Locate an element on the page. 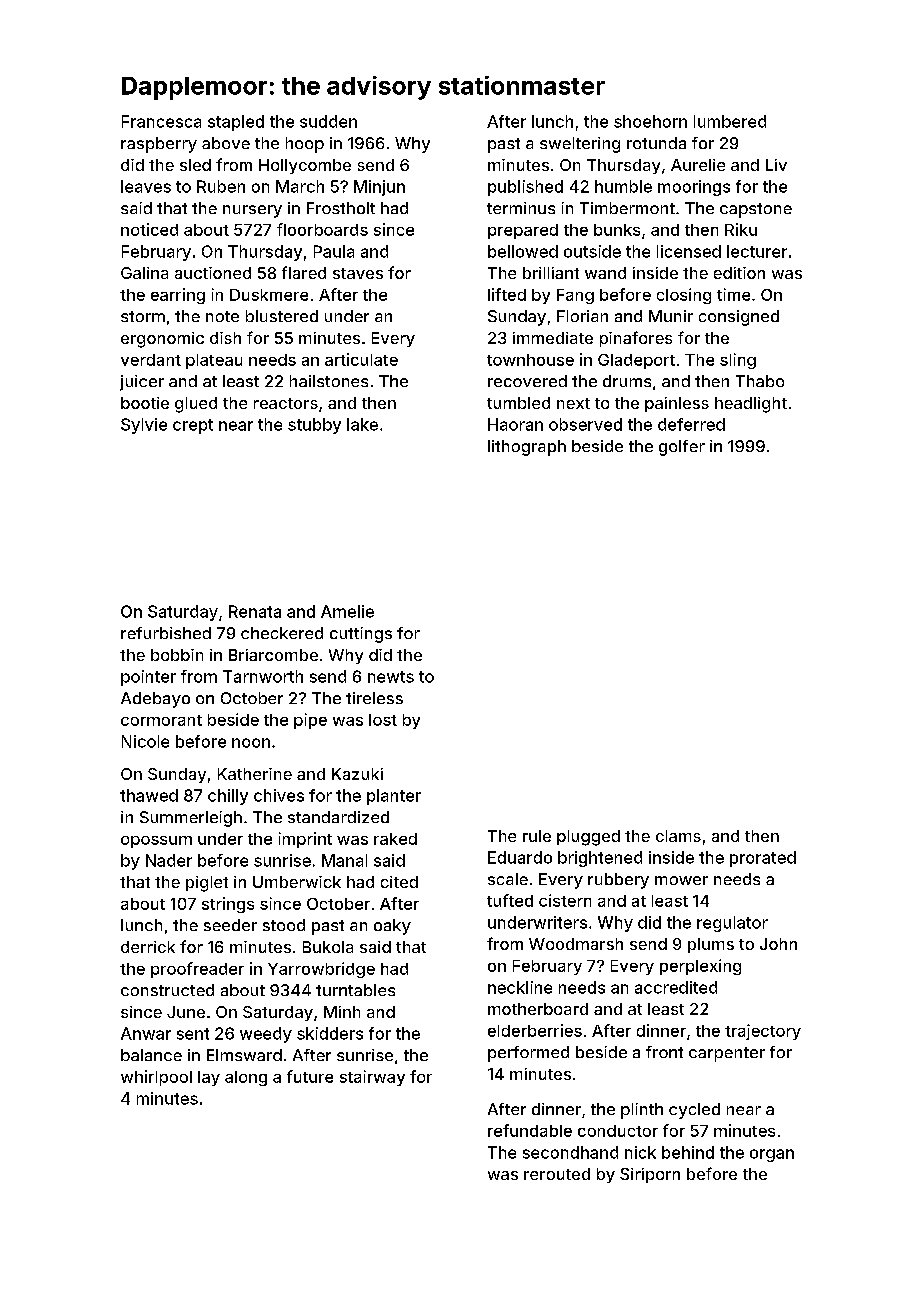  Amelie is located at coordinates (347, 611).
